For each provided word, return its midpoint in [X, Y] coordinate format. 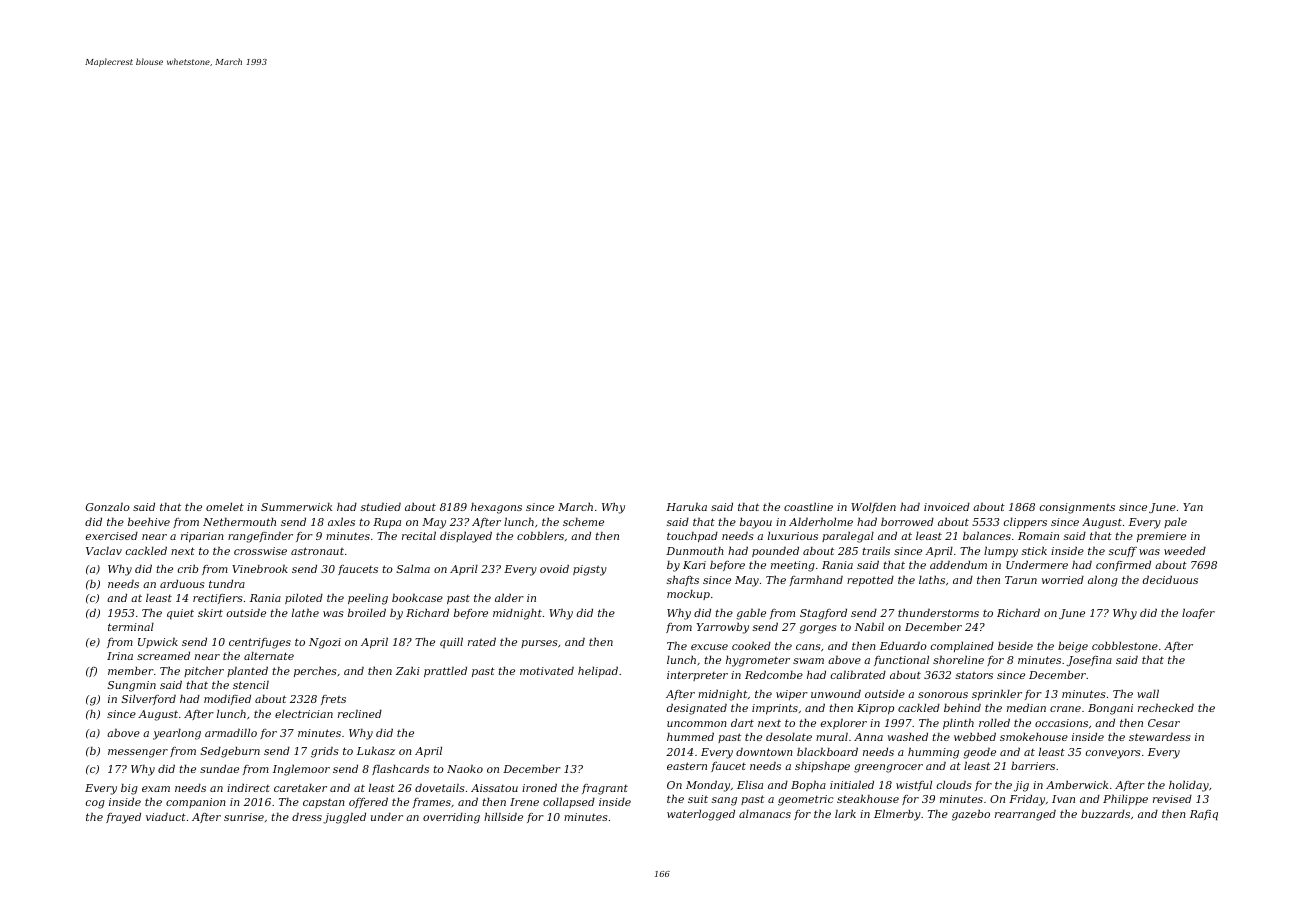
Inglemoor [301, 770]
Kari [694, 565]
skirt [210, 612]
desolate [789, 736]
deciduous [1170, 580]
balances [987, 535]
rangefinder [260, 537]
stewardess [1160, 736]
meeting [793, 566]
